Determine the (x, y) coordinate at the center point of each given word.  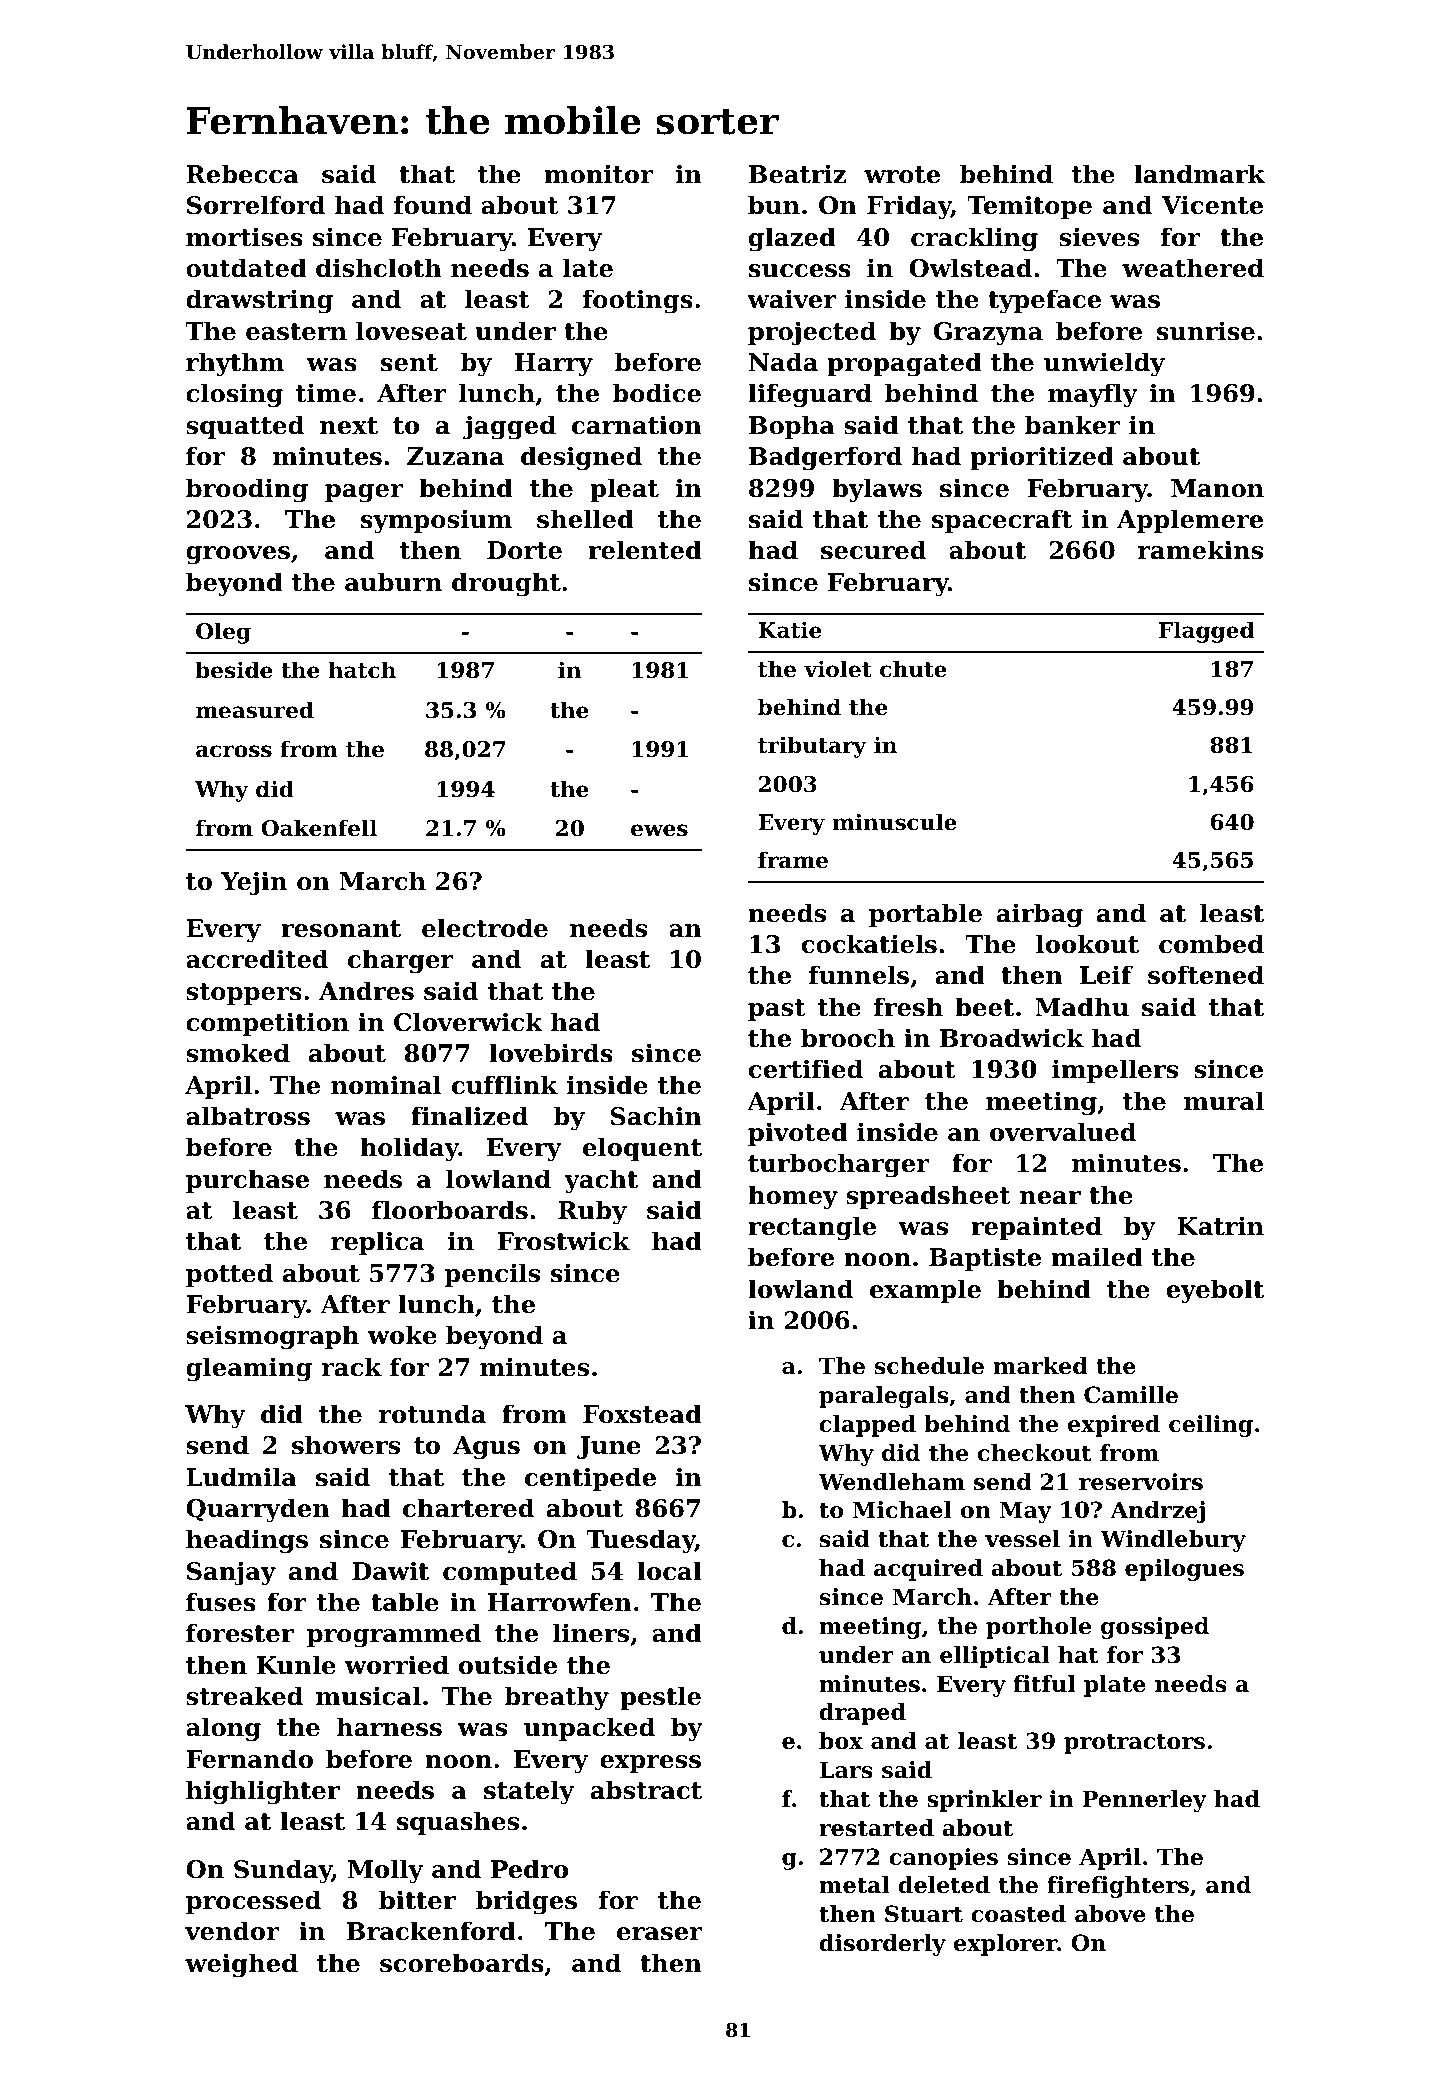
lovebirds (551, 1053)
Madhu (1082, 1007)
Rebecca (242, 174)
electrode (485, 928)
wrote (902, 175)
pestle (660, 1698)
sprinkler (984, 1801)
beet (984, 1007)
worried (397, 1665)
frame (793, 860)
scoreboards (462, 1963)
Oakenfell (319, 828)
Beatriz (797, 174)
